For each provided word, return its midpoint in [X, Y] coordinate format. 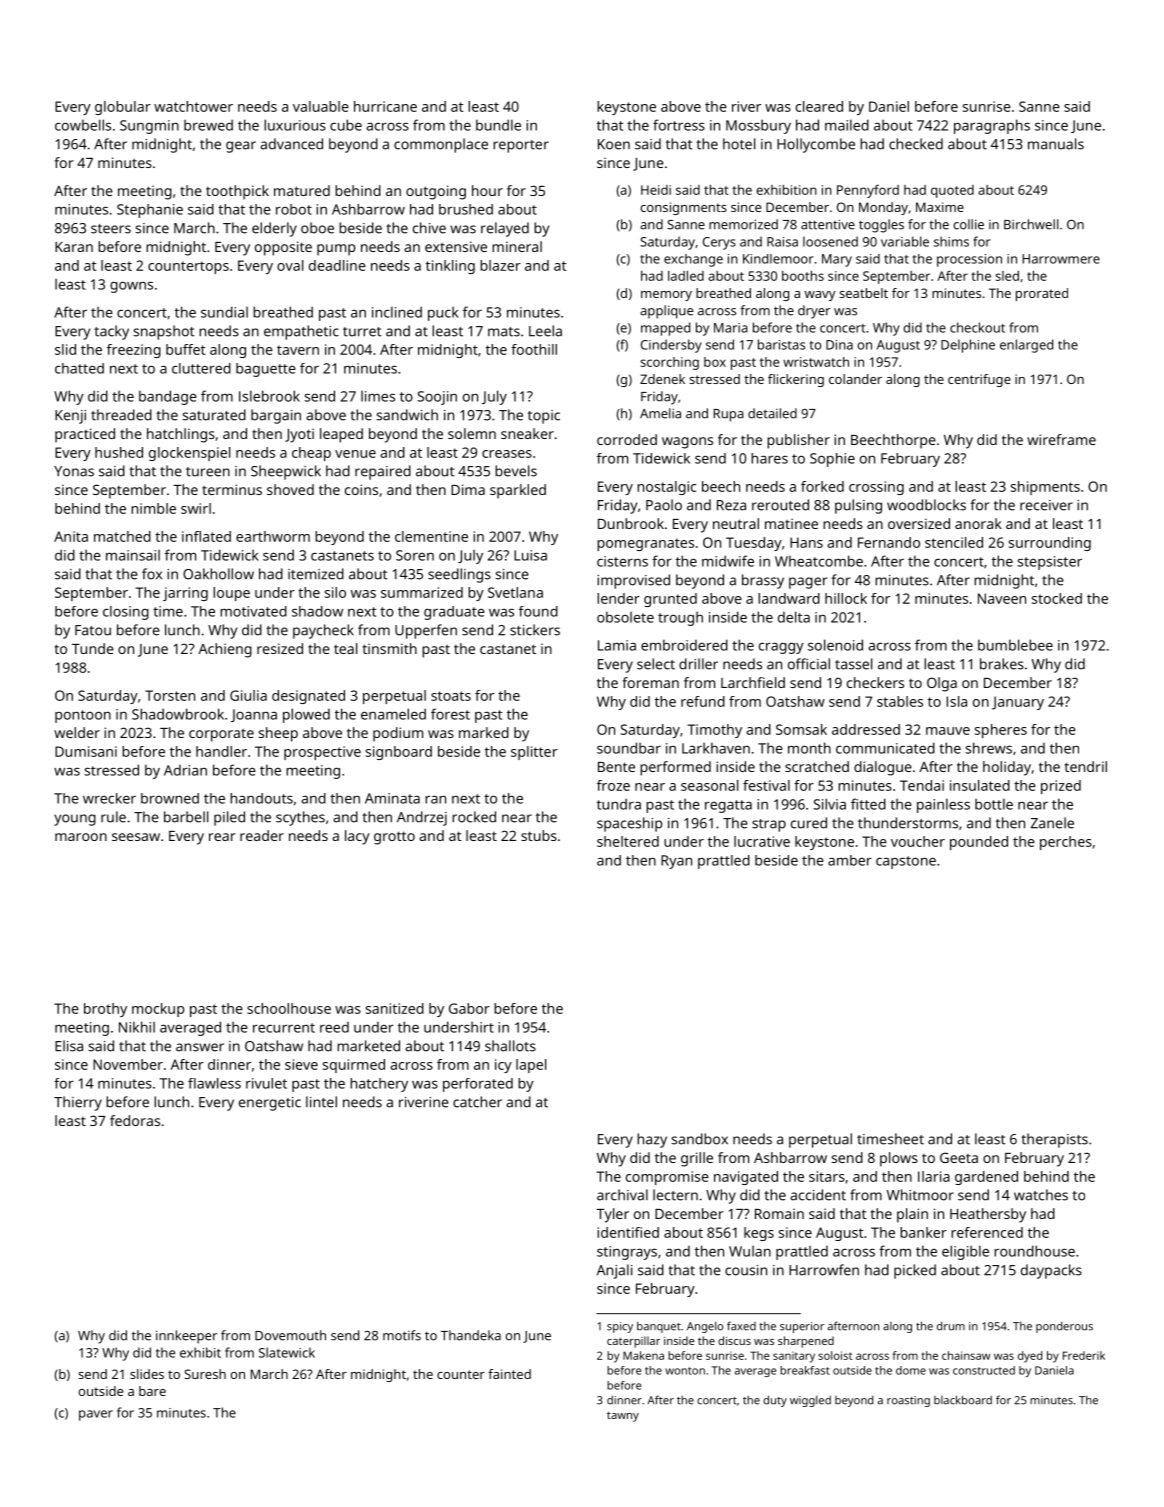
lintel [321, 1102]
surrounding [1050, 544]
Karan [74, 247]
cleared [819, 106]
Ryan [676, 862]
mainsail [133, 555]
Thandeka [471, 1335]
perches [1066, 843]
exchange [693, 260]
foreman [651, 682]
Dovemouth [290, 1335]
